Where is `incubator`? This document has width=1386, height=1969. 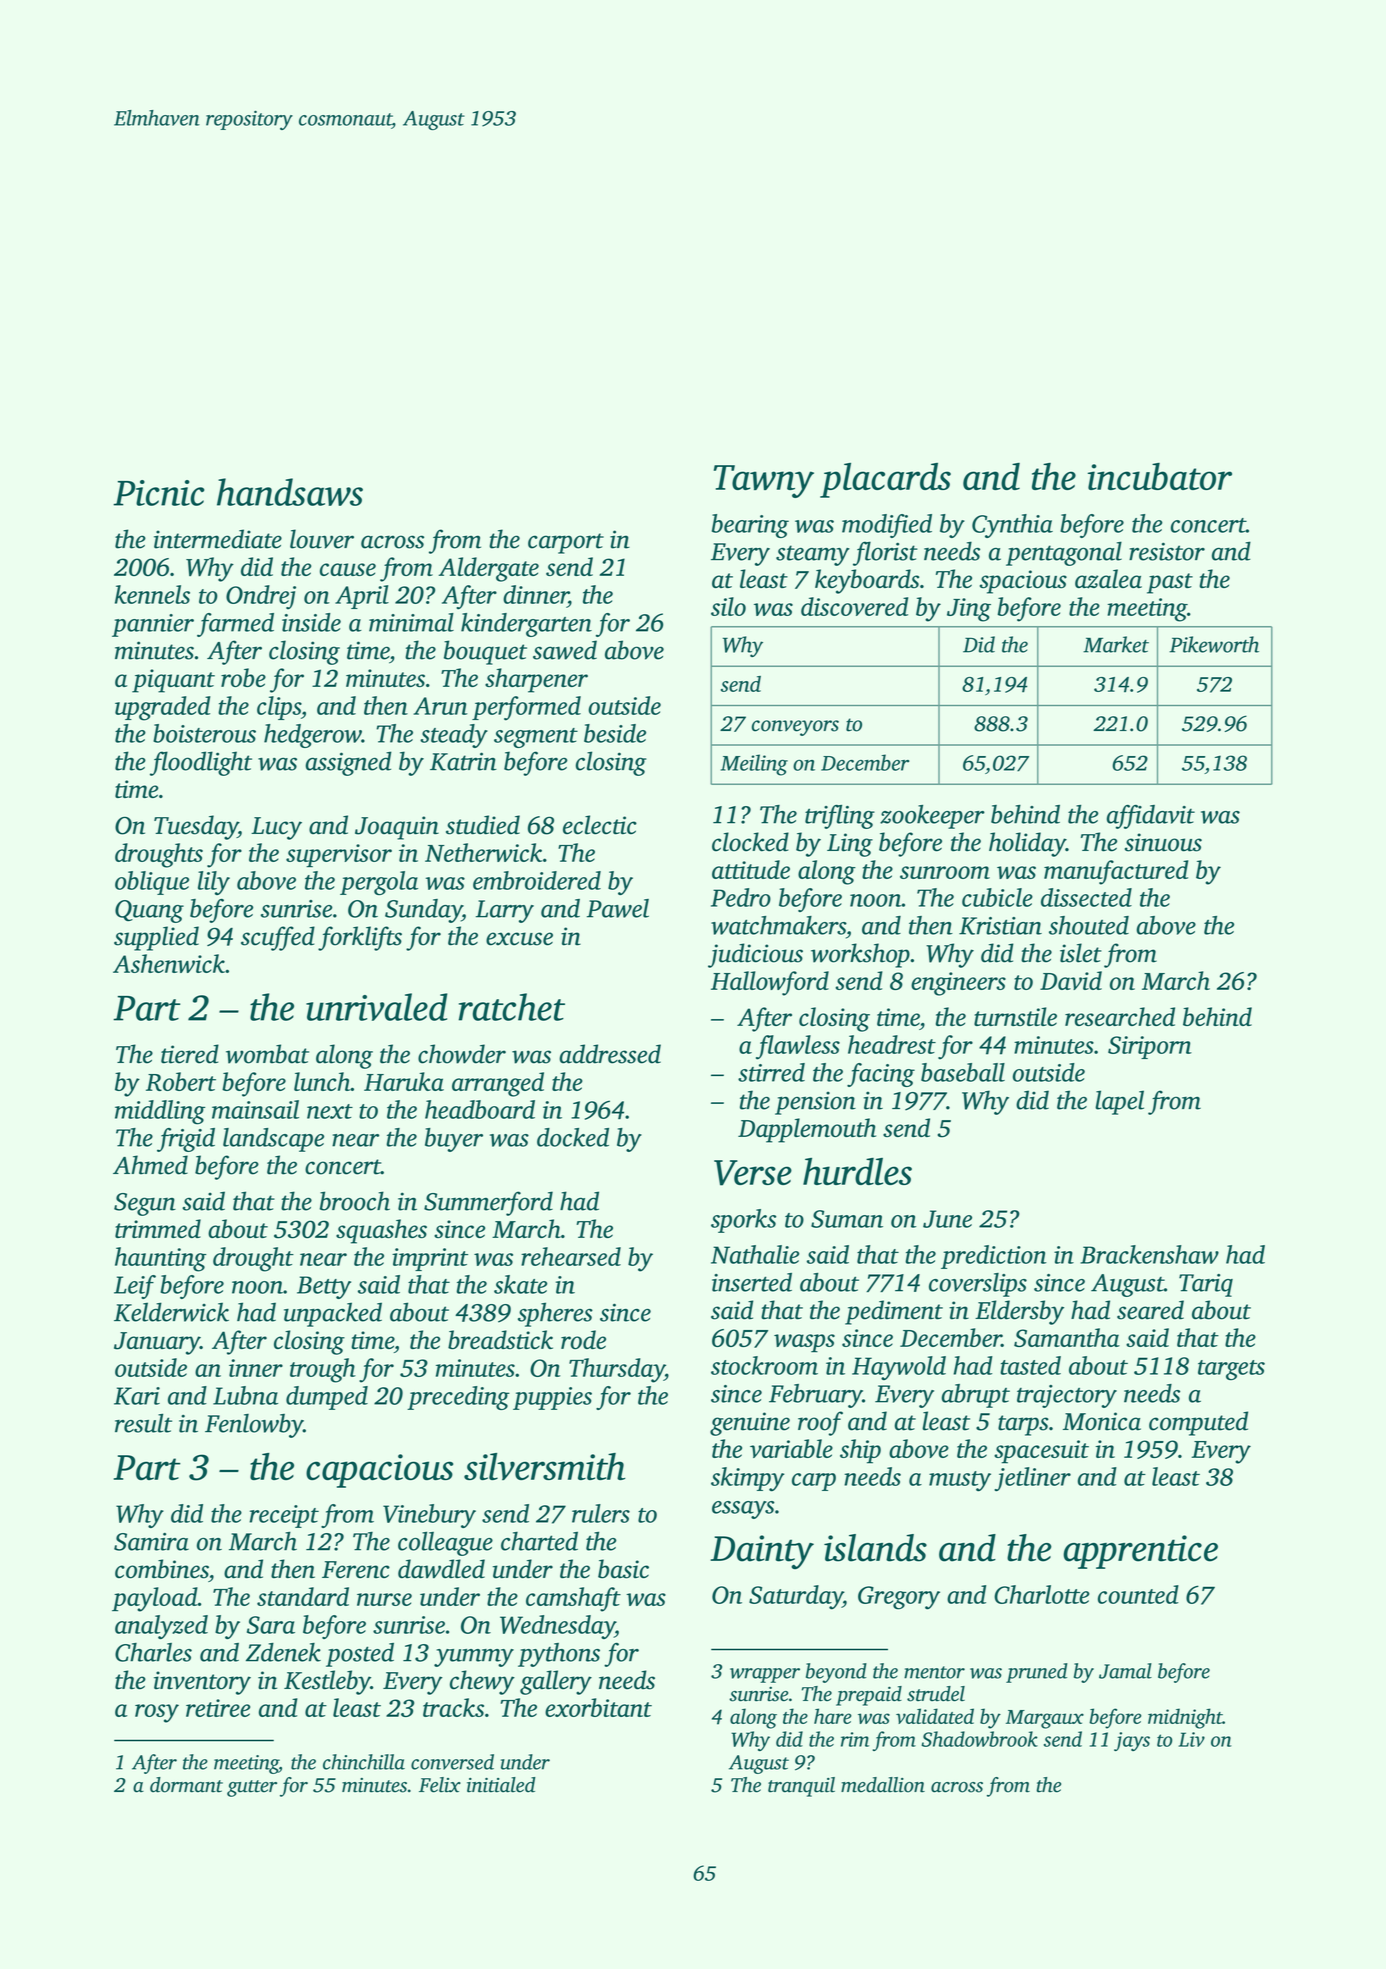 incubator is located at coordinates (1160, 476).
